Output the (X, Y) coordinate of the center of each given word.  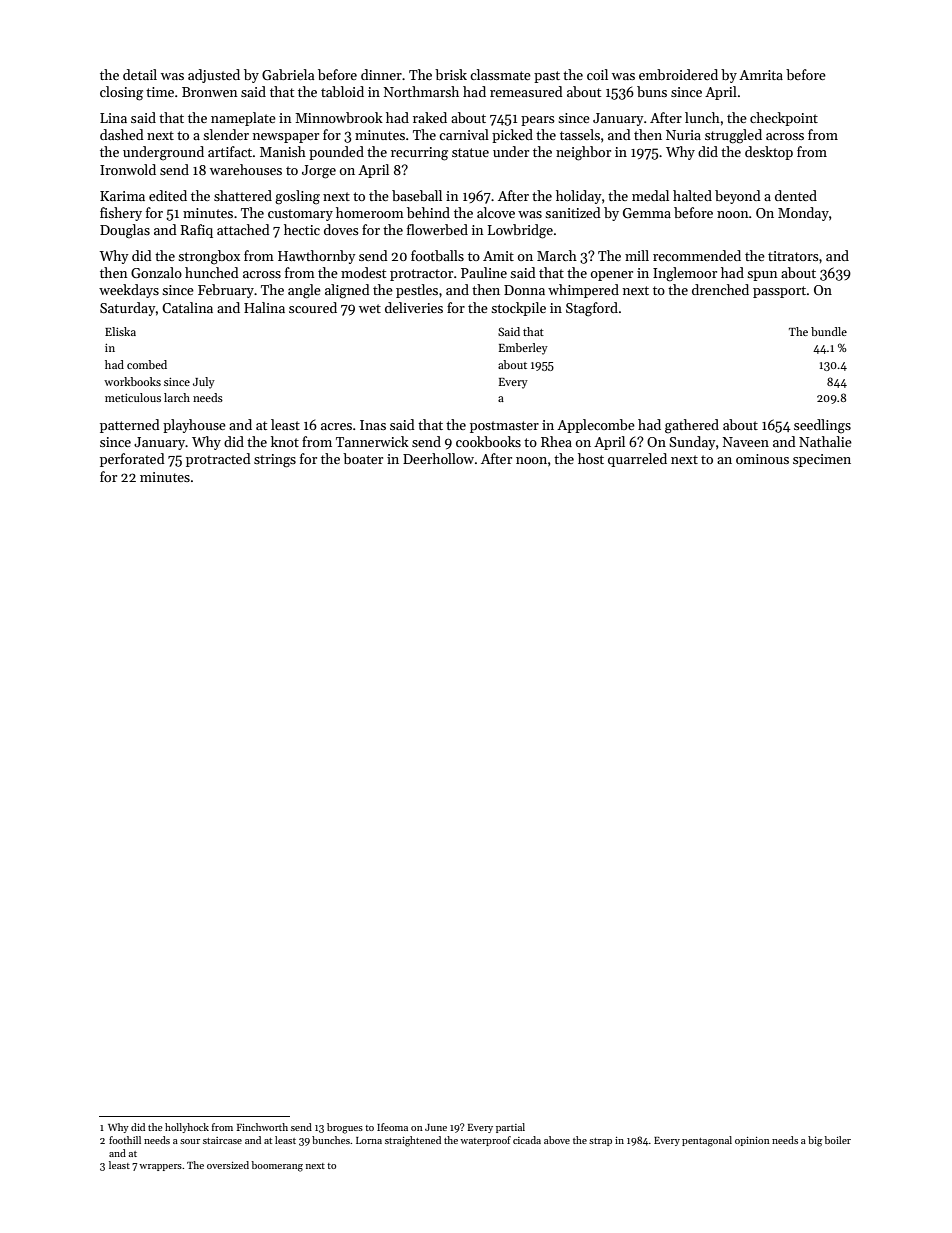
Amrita (761, 75)
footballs (437, 255)
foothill (125, 1140)
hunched (212, 272)
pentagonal (707, 1141)
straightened (413, 1141)
